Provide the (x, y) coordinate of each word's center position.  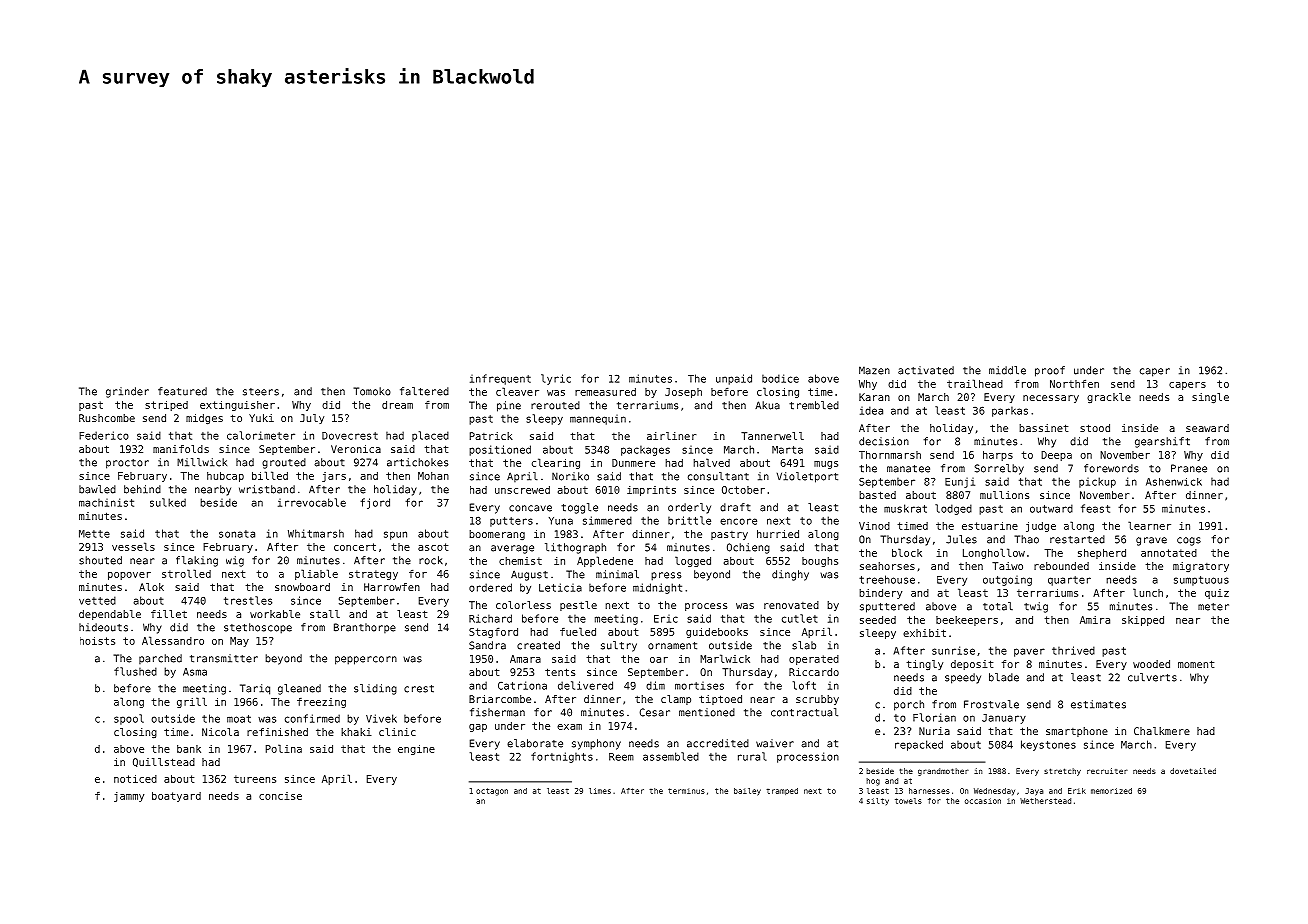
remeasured (605, 392)
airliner (671, 436)
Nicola (220, 732)
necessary (1051, 399)
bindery (880, 594)
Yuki (261, 418)
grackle (1109, 398)
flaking (197, 561)
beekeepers (967, 621)
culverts (1152, 677)
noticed (135, 779)
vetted (97, 600)
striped (166, 406)
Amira (1095, 620)
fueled (578, 631)
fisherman (497, 712)
